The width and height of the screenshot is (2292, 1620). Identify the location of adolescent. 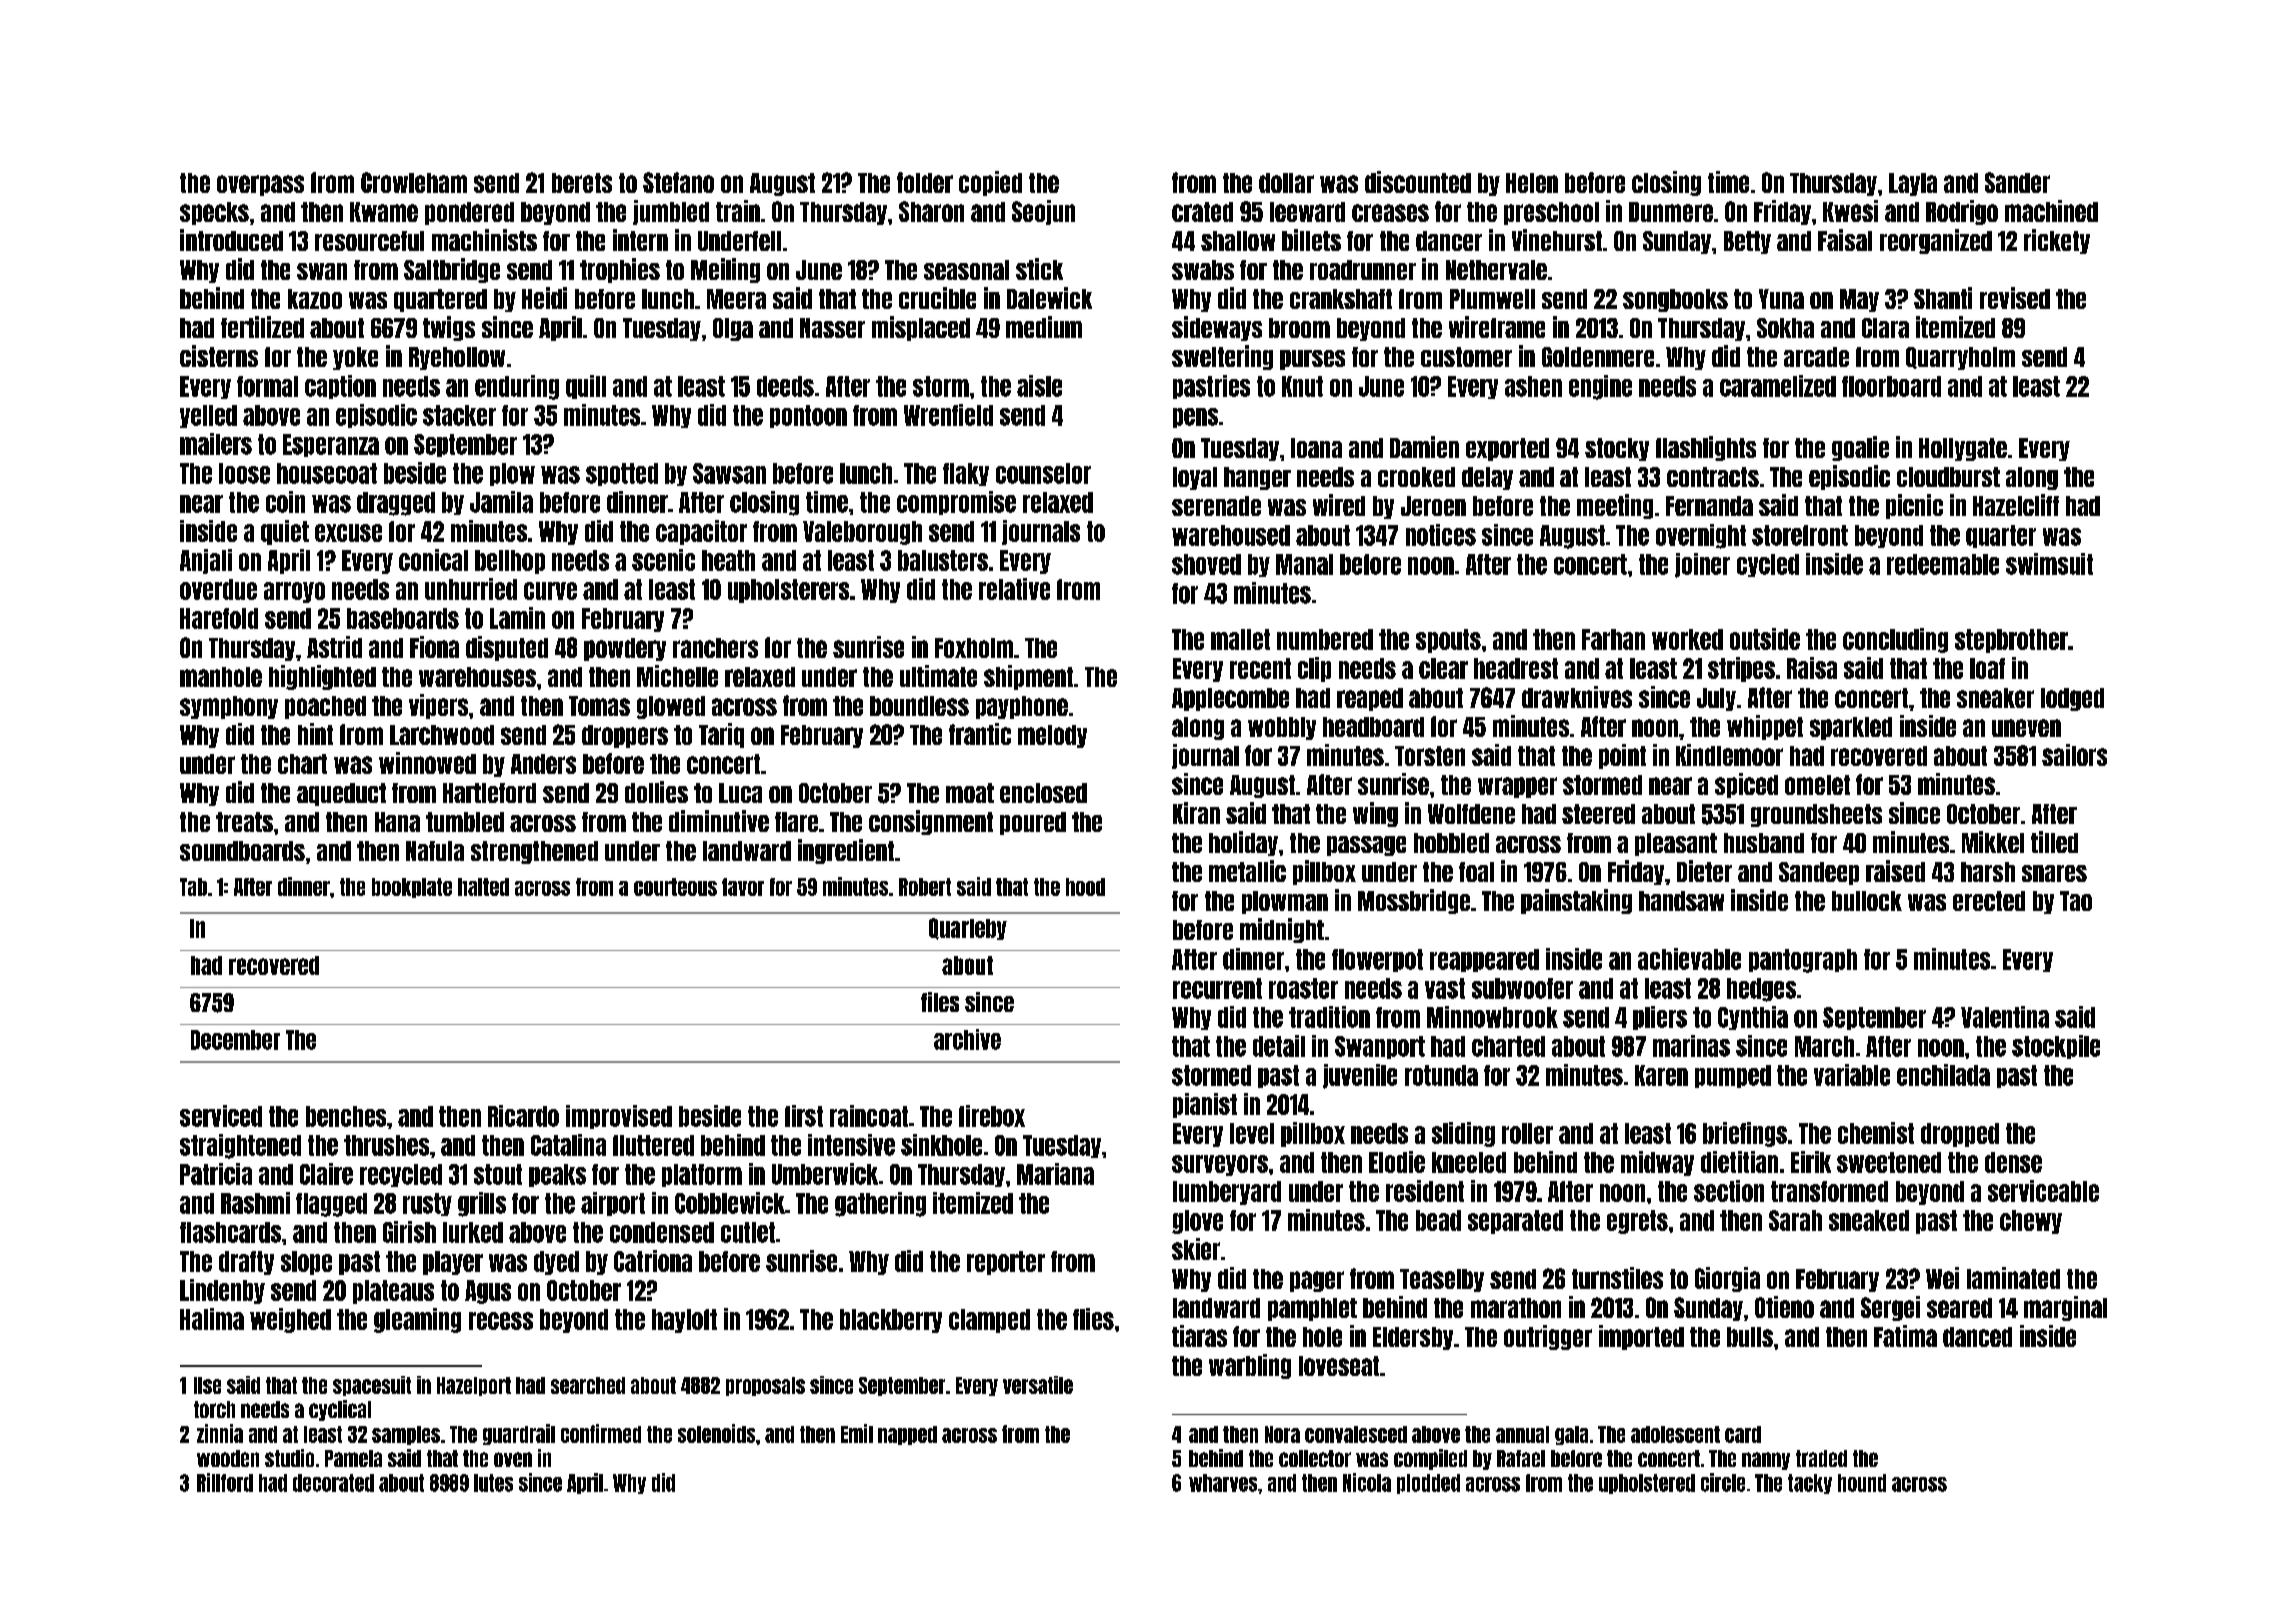
(1675, 1434).
